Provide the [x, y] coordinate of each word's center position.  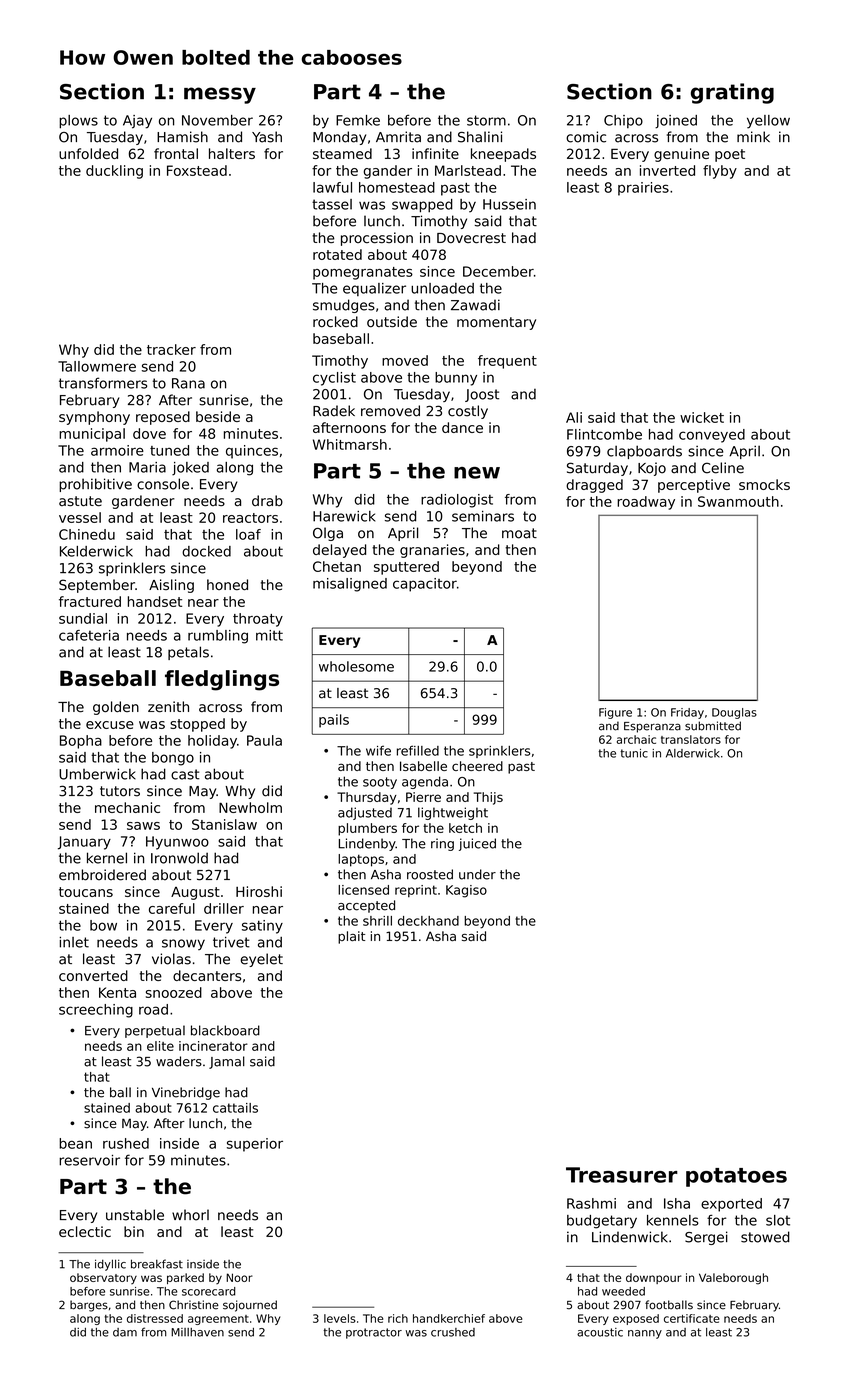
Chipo [623, 121]
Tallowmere [97, 366]
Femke [358, 120]
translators [691, 739]
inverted [667, 170]
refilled [418, 750]
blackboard [225, 1030]
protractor [374, 1333]
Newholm [250, 807]
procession [377, 239]
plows [78, 122]
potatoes [736, 1177]
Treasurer [622, 1175]
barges [89, 1306]
